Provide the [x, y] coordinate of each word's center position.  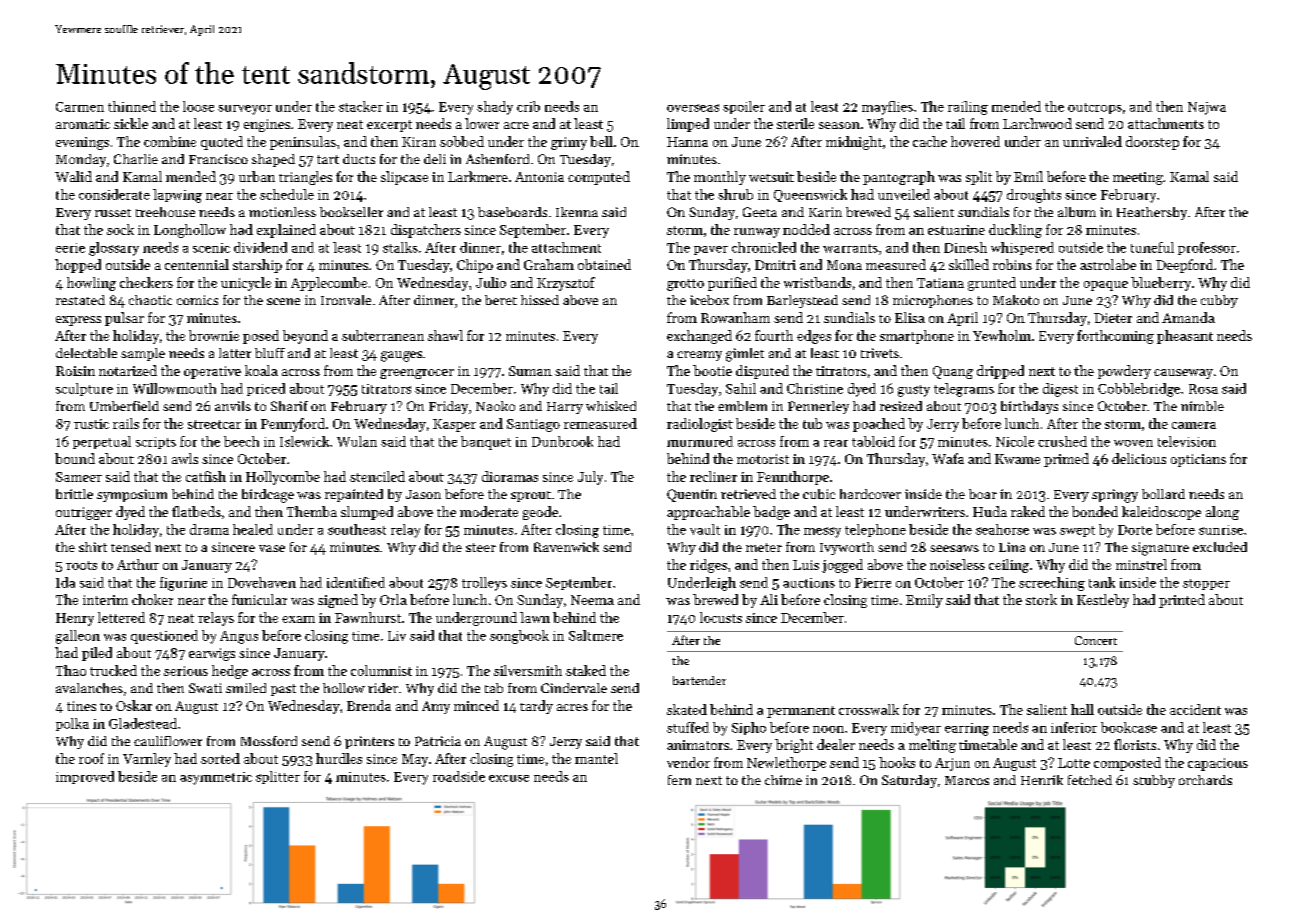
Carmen [80, 107]
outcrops [1095, 108]
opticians [1198, 460]
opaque [1106, 286]
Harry [565, 408]
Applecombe [329, 284]
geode [540, 513]
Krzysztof [566, 284]
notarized [128, 370]
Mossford [269, 741]
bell [601, 141]
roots [81, 565]
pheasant [1185, 337]
